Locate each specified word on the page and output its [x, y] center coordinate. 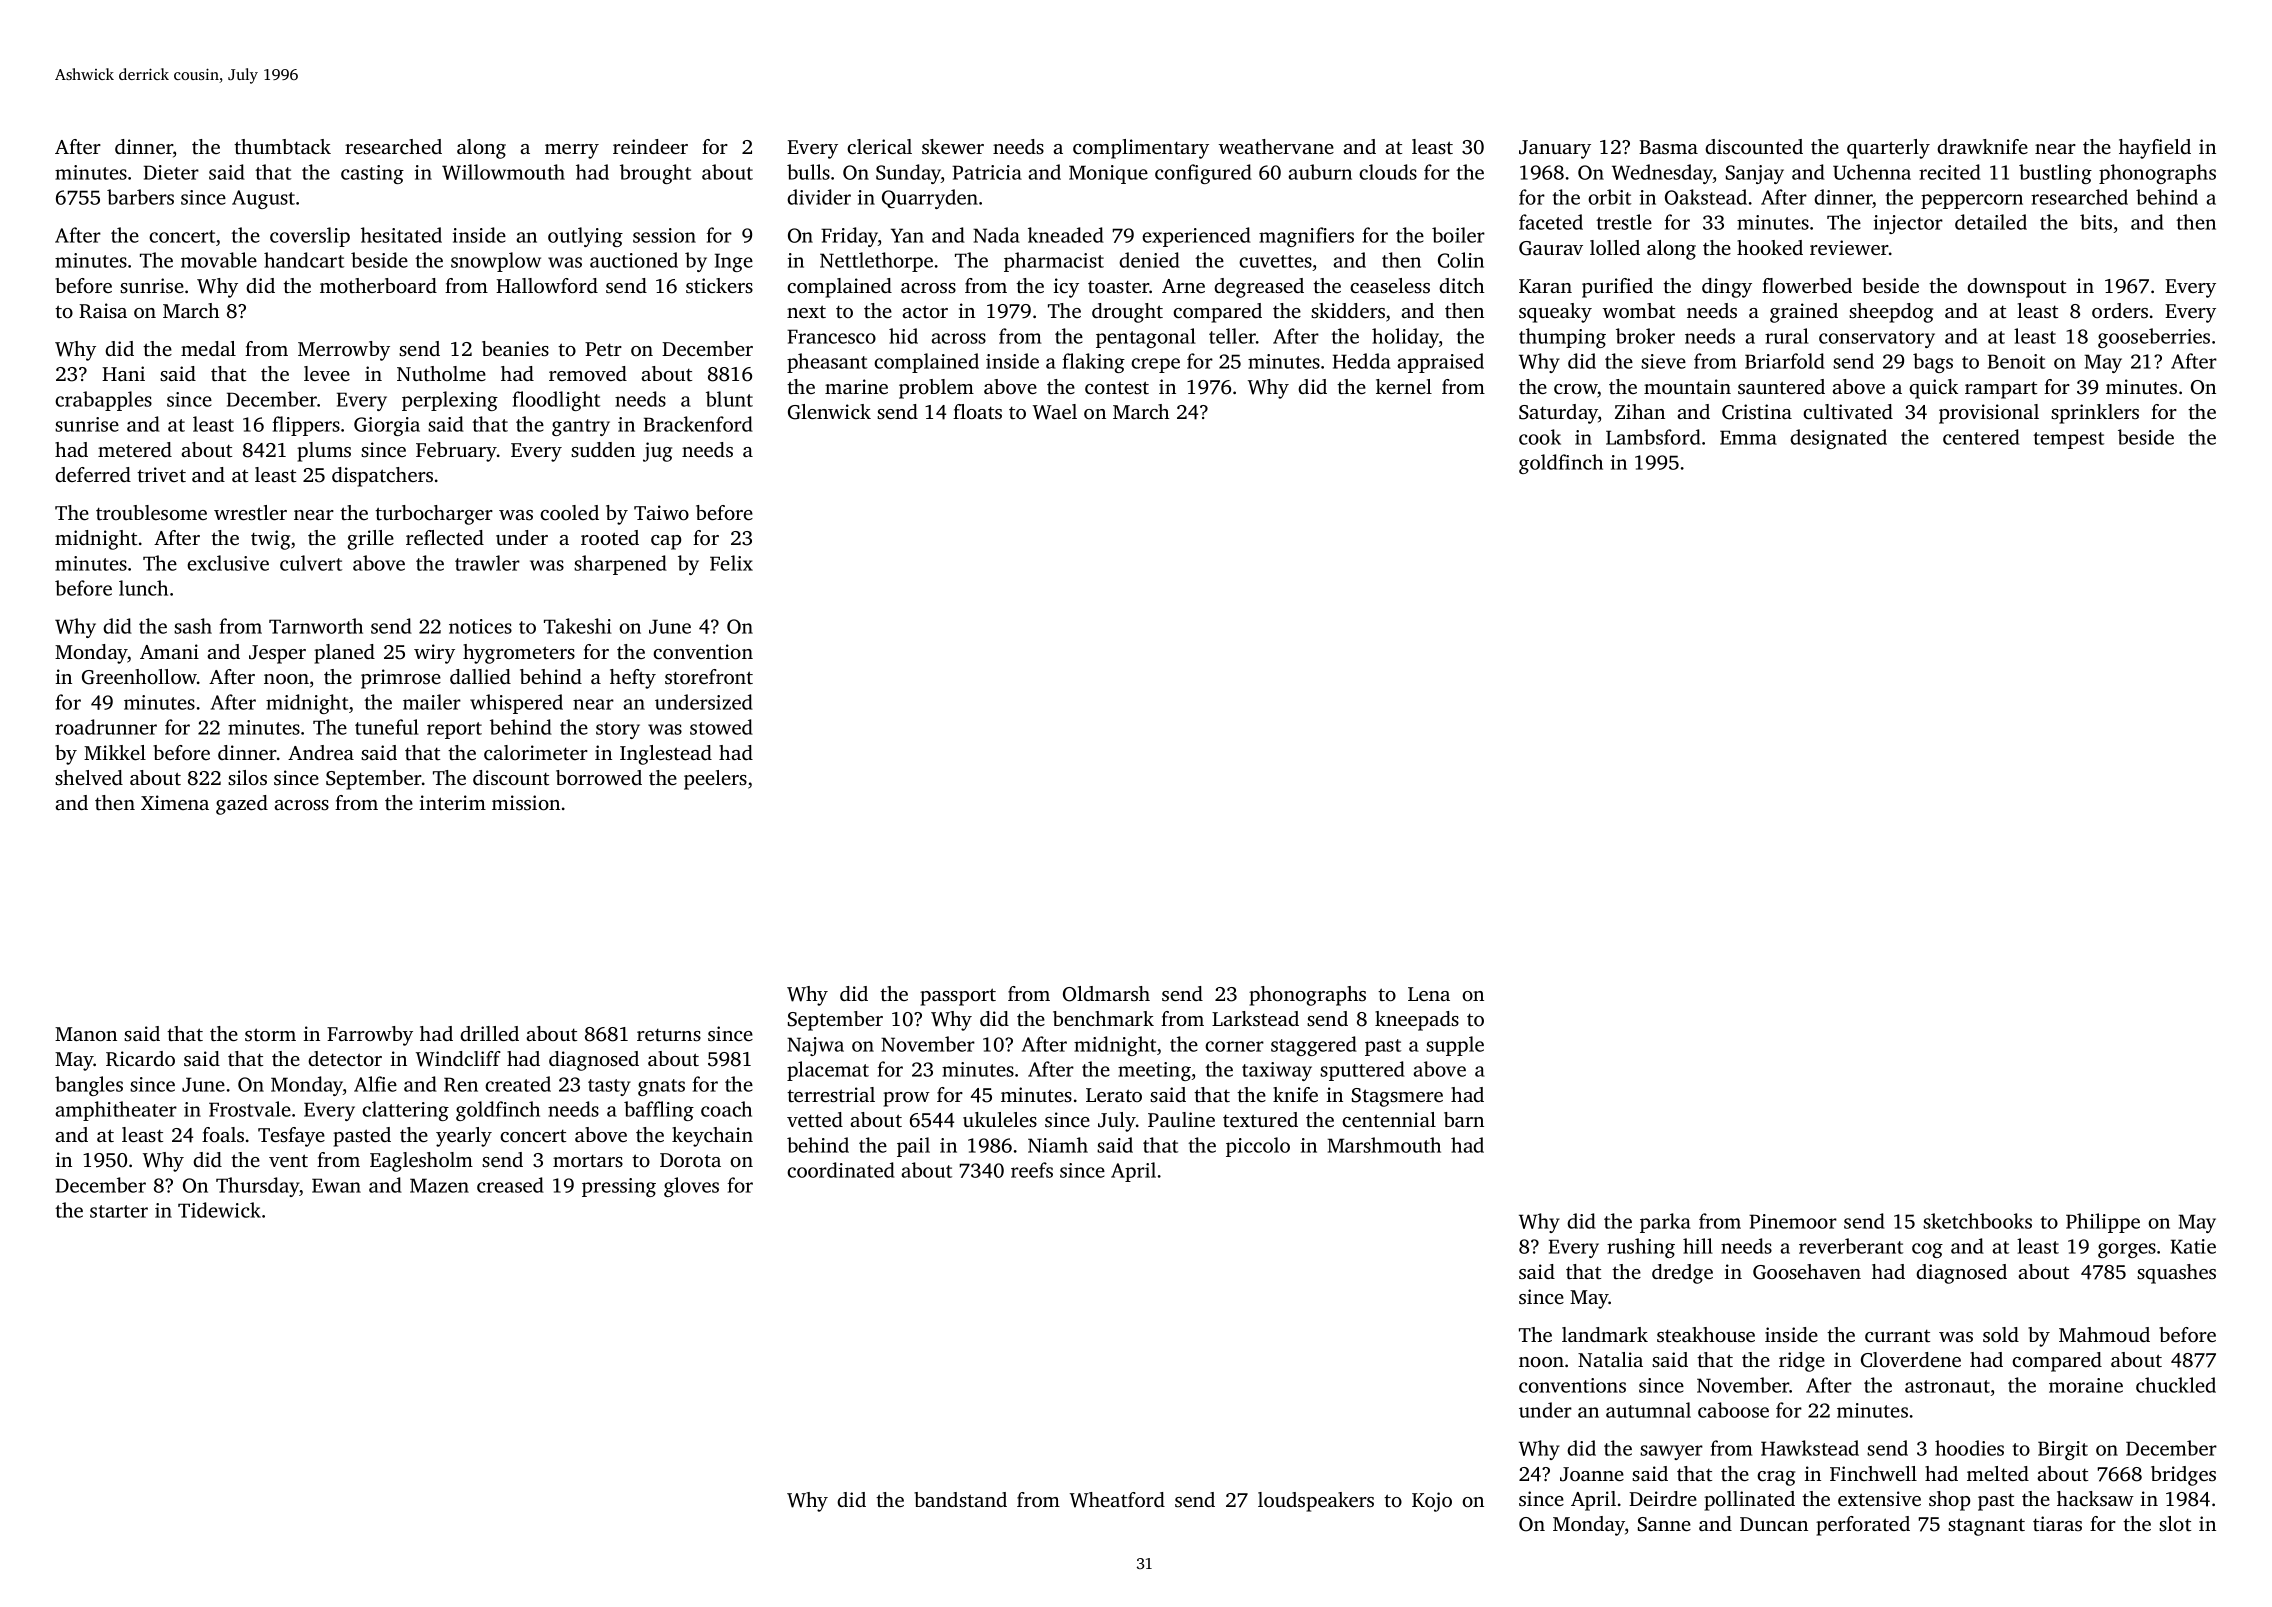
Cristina [1757, 412]
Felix [731, 563]
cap [666, 542]
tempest [2068, 440]
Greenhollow [139, 677]
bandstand [960, 1499]
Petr [603, 349]
